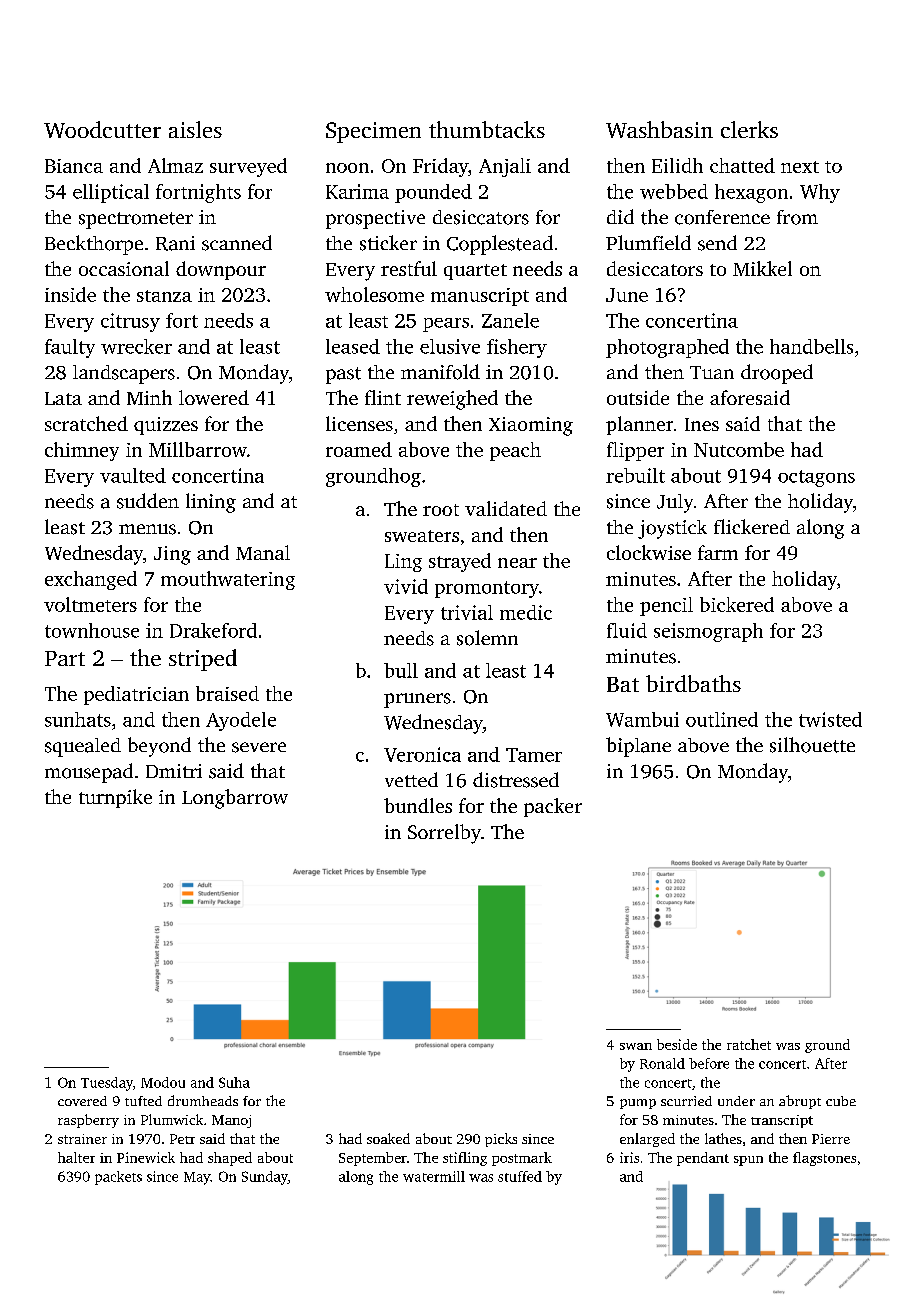  What do you see at coordinates (102, 129) in the page?
I see `Woodcutter` at bounding box center [102, 129].
